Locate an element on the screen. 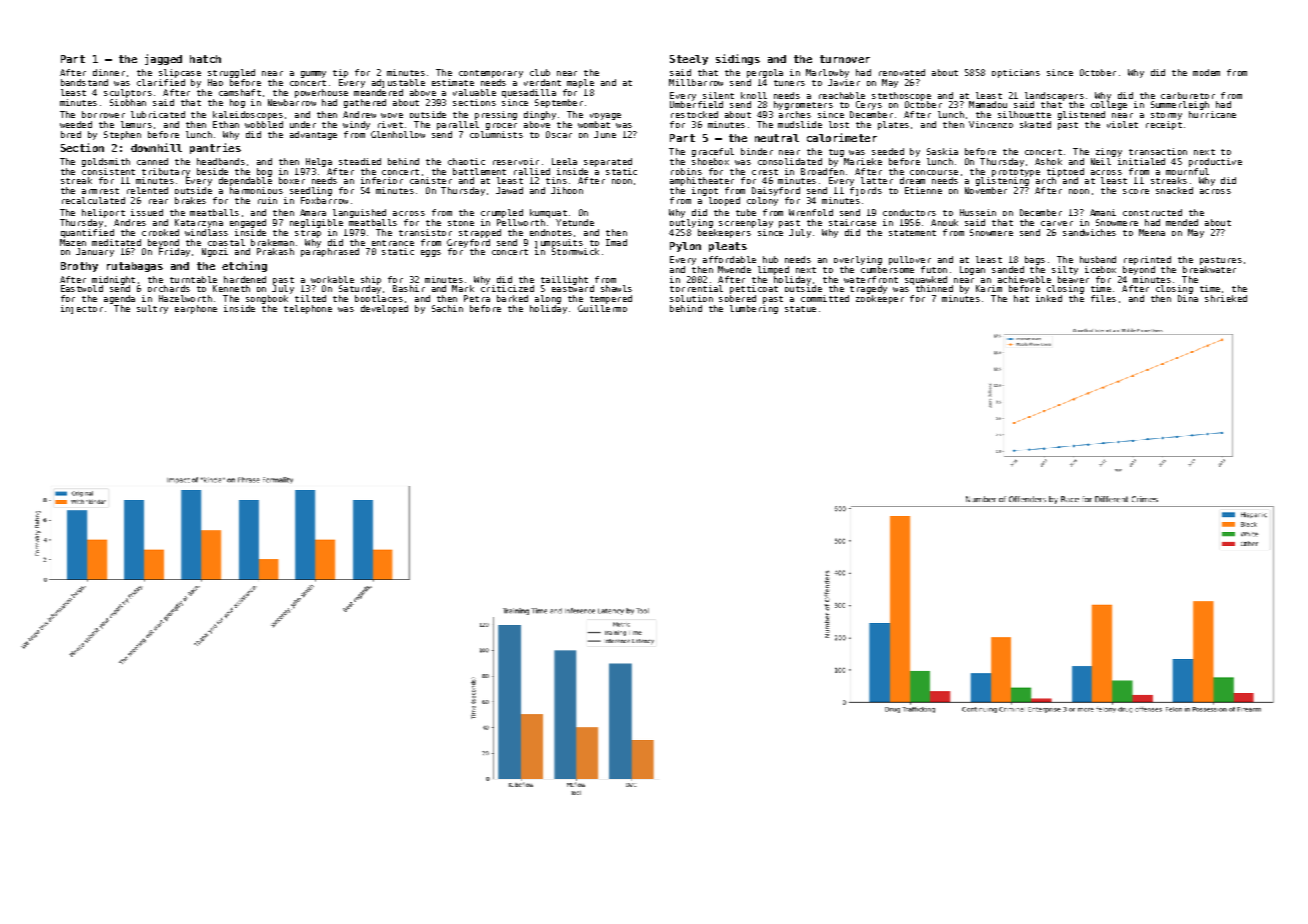 The width and height of the screenshot is (1308, 924). Marlowby is located at coordinates (827, 73).
